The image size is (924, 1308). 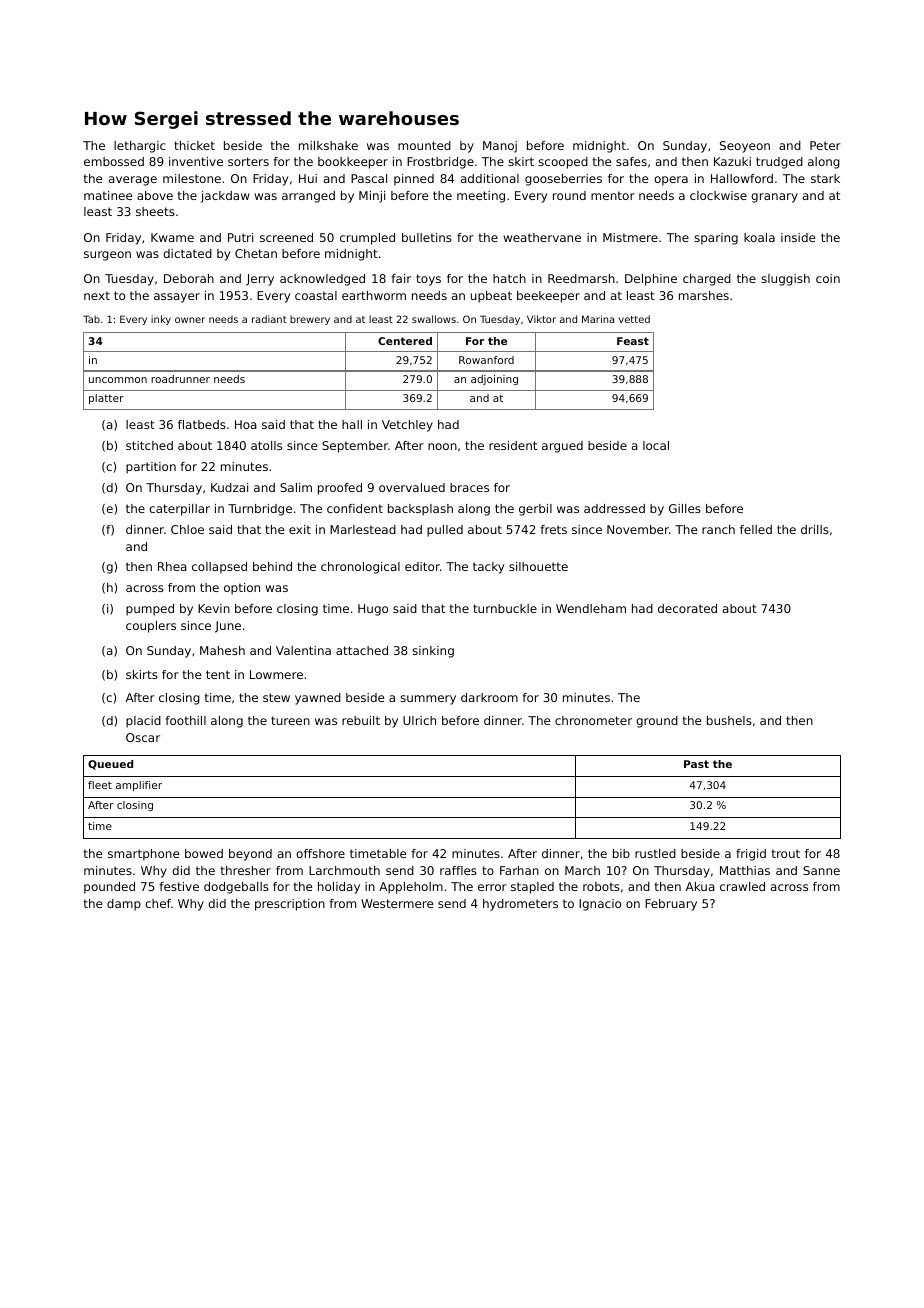 What do you see at coordinates (732, 161) in the screenshot?
I see `Kazuki` at bounding box center [732, 161].
